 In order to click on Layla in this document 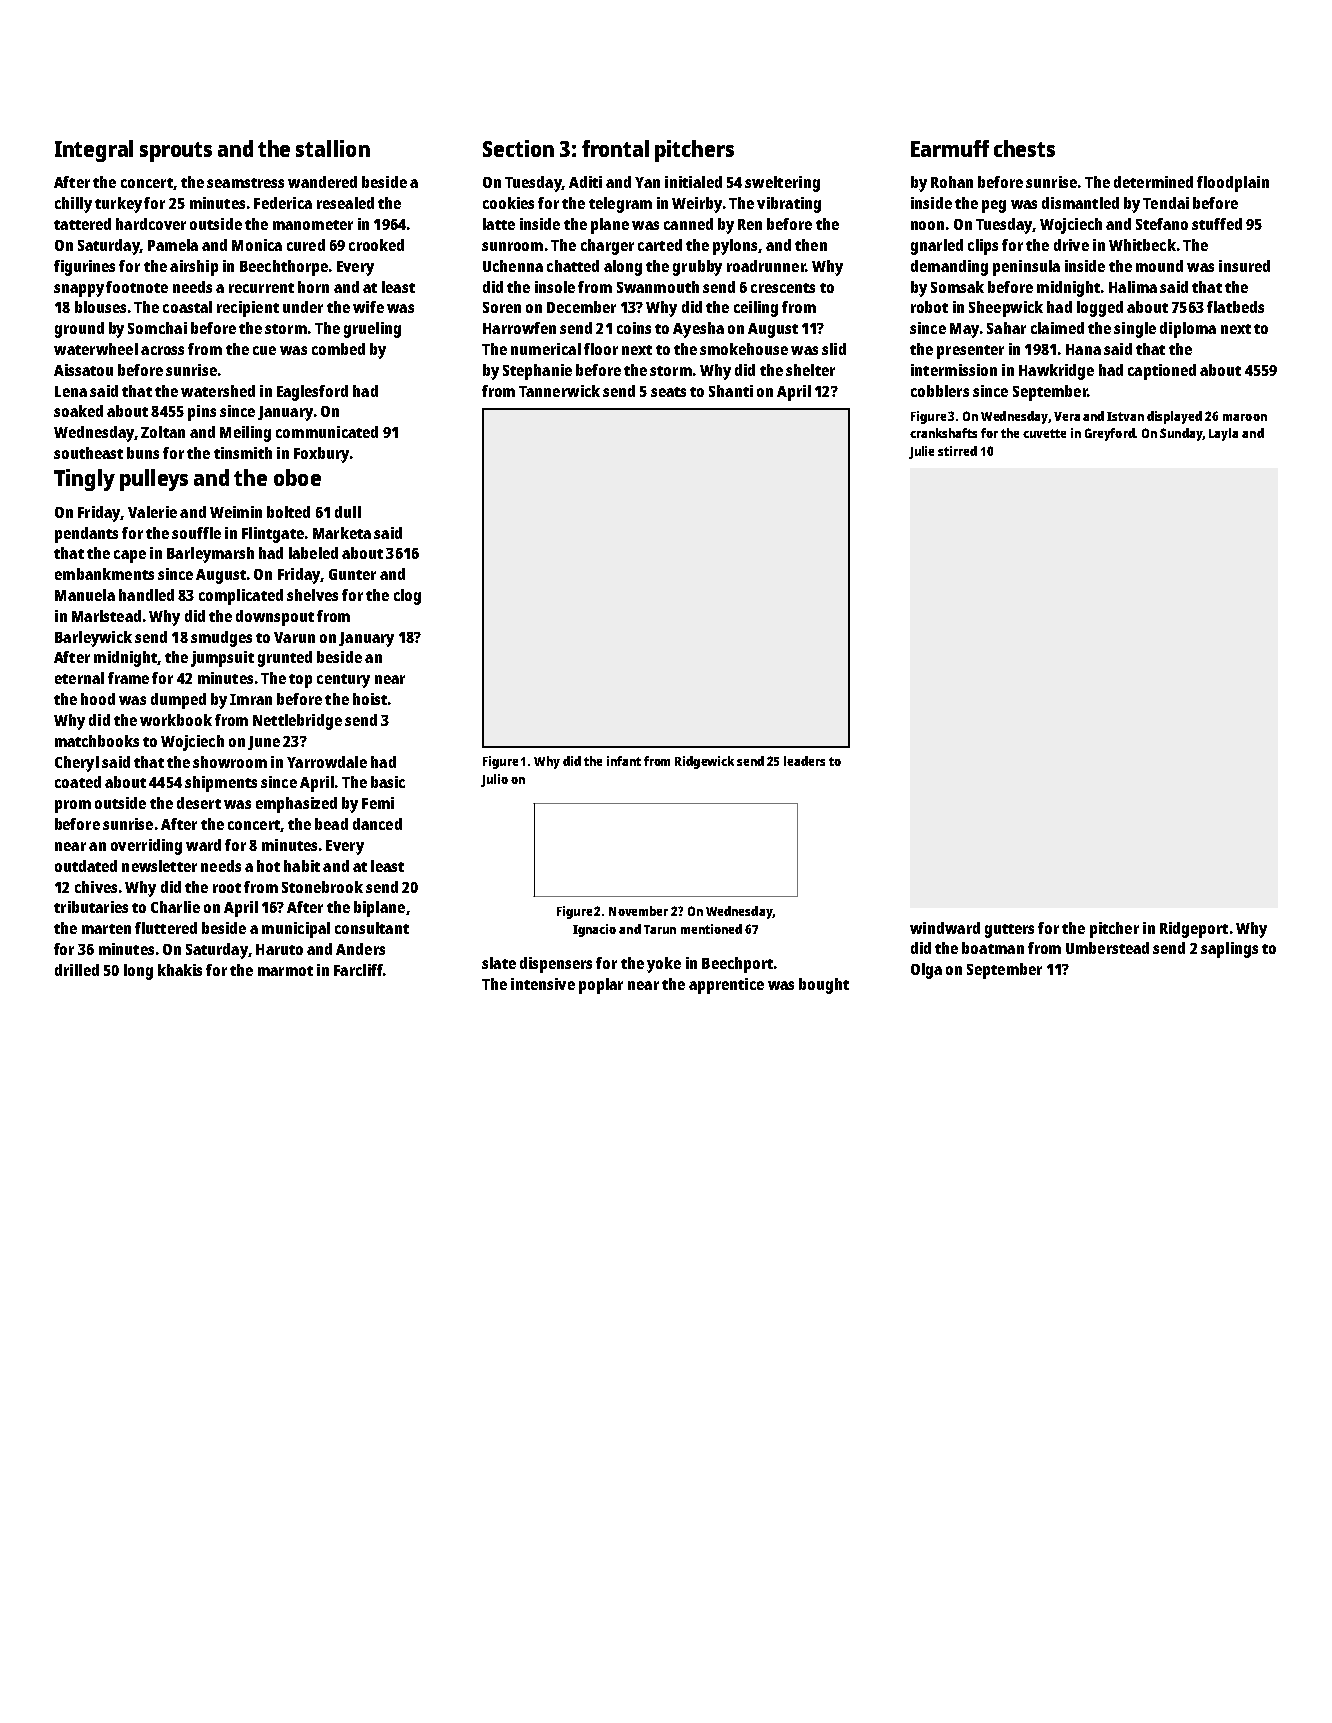, I will do `click(1223, 434)`.
